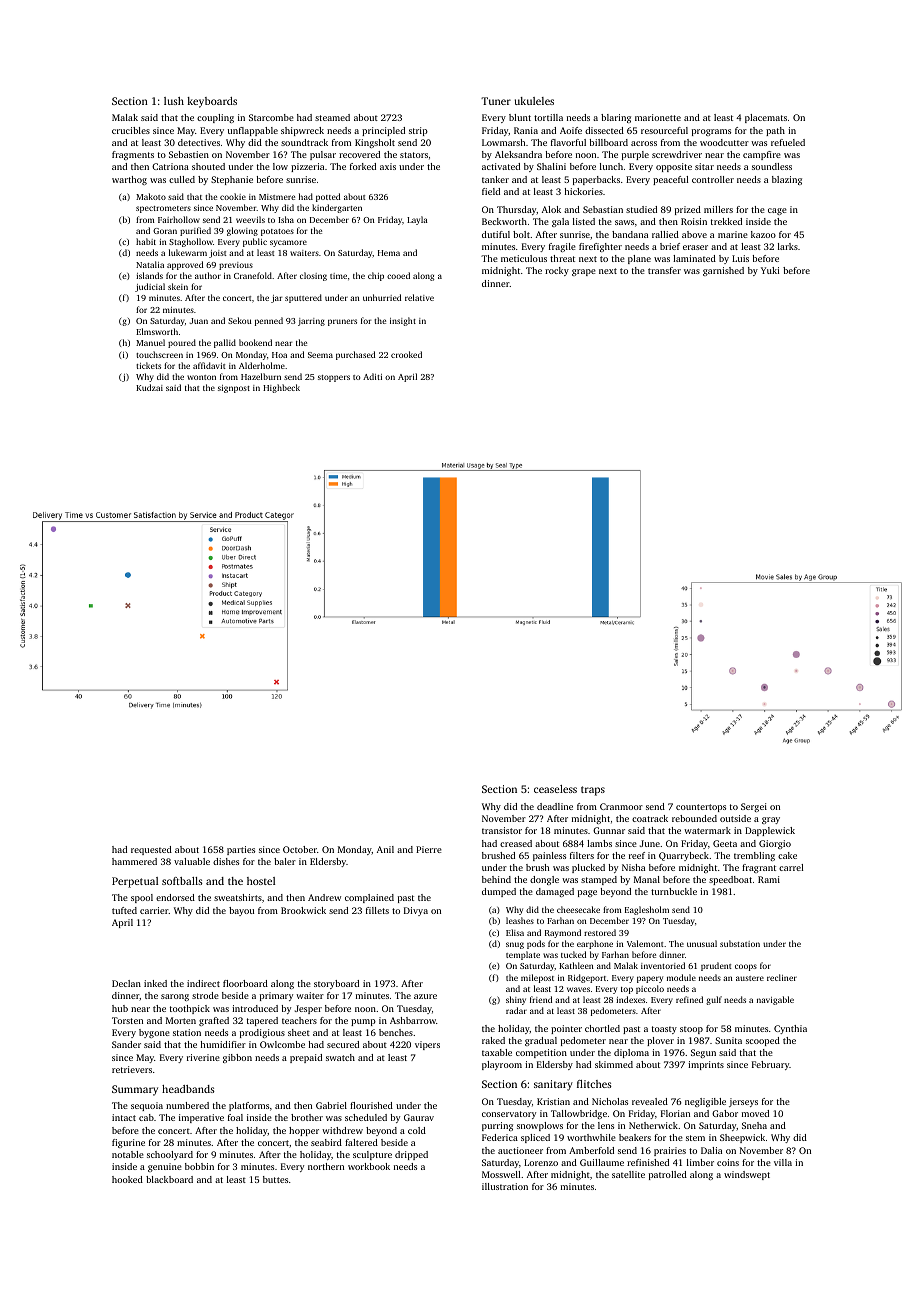 The width and height of the screenshot is (924, 1308). Describe the element at coordinates (182, 179) in the screenshot. I see `culled` at that location.
